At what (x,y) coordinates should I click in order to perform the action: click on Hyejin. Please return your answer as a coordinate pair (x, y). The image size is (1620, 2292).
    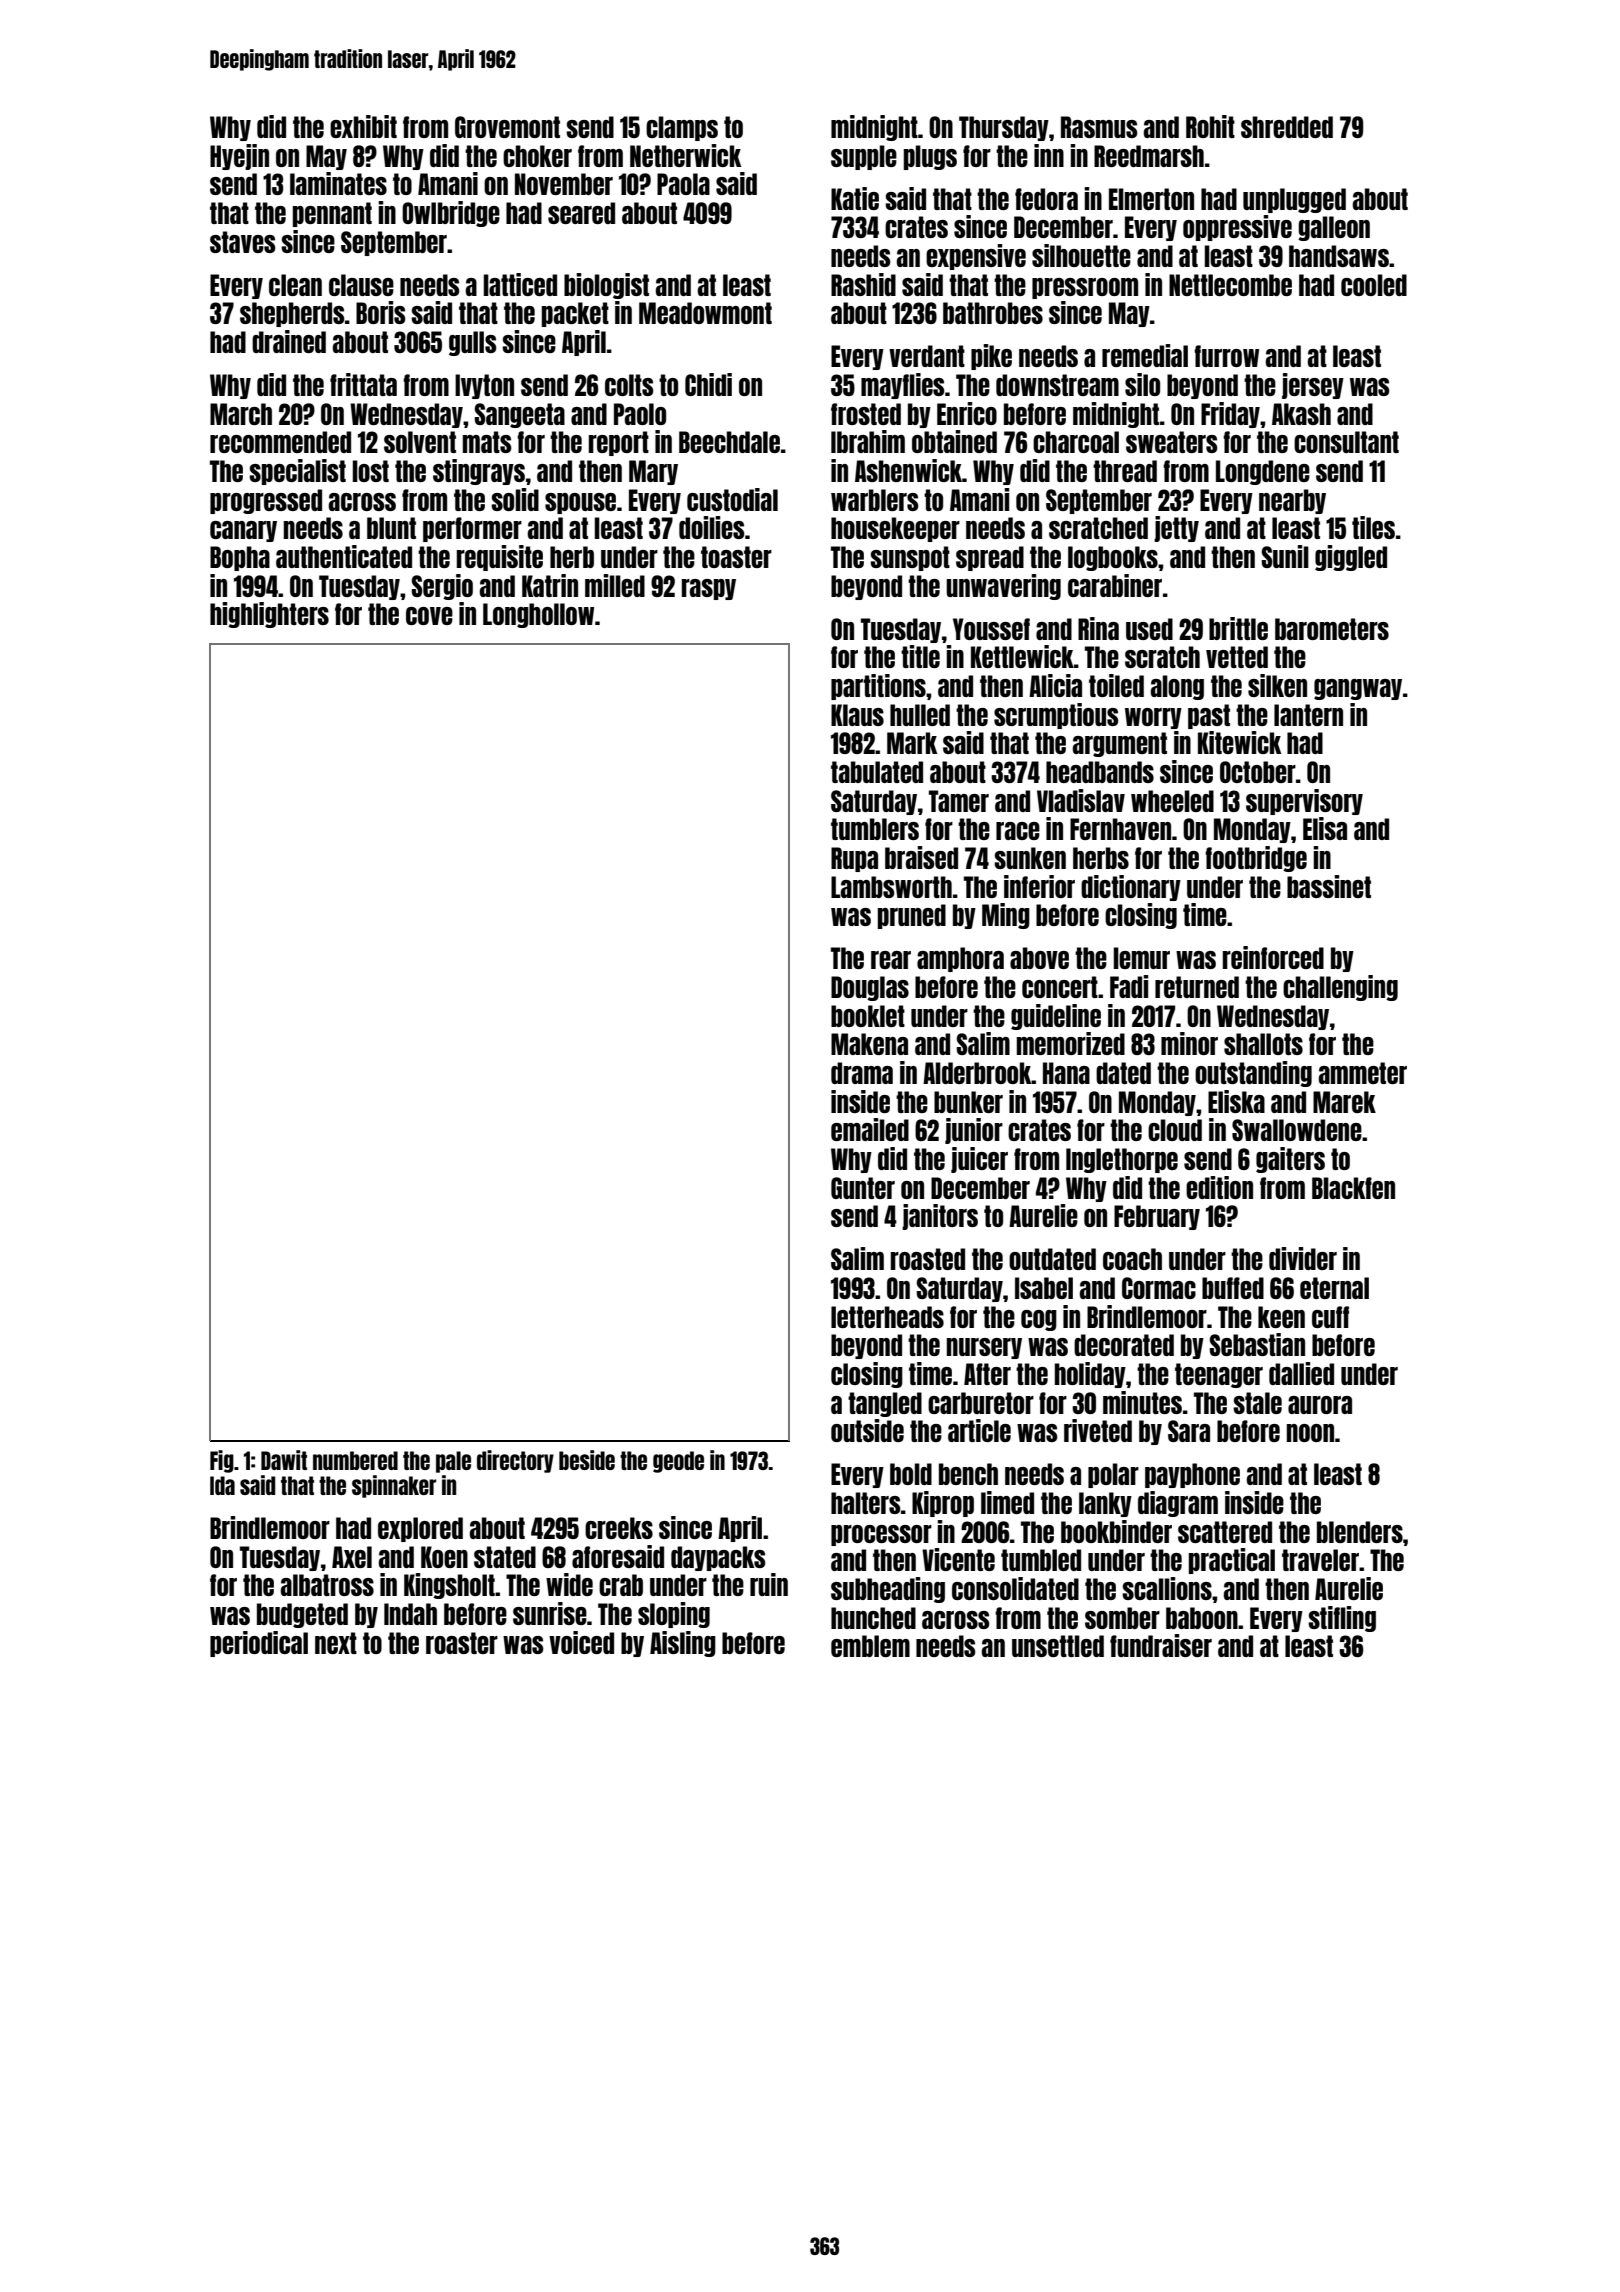
    Looking at the image, I should click on (239, 157).
